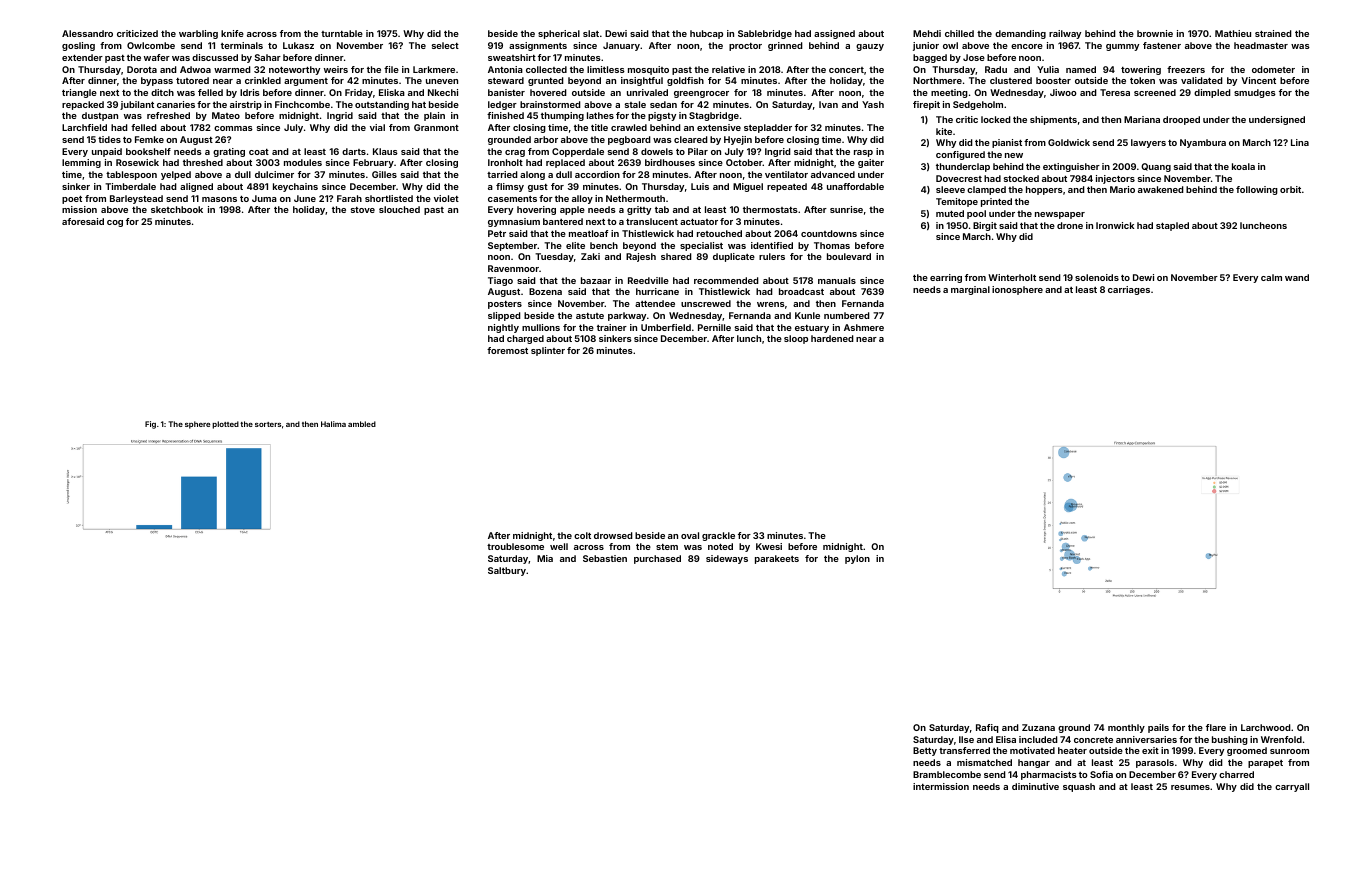 The image size is (1372, 887). I want to click on noteworthy, so click(294, 70).
